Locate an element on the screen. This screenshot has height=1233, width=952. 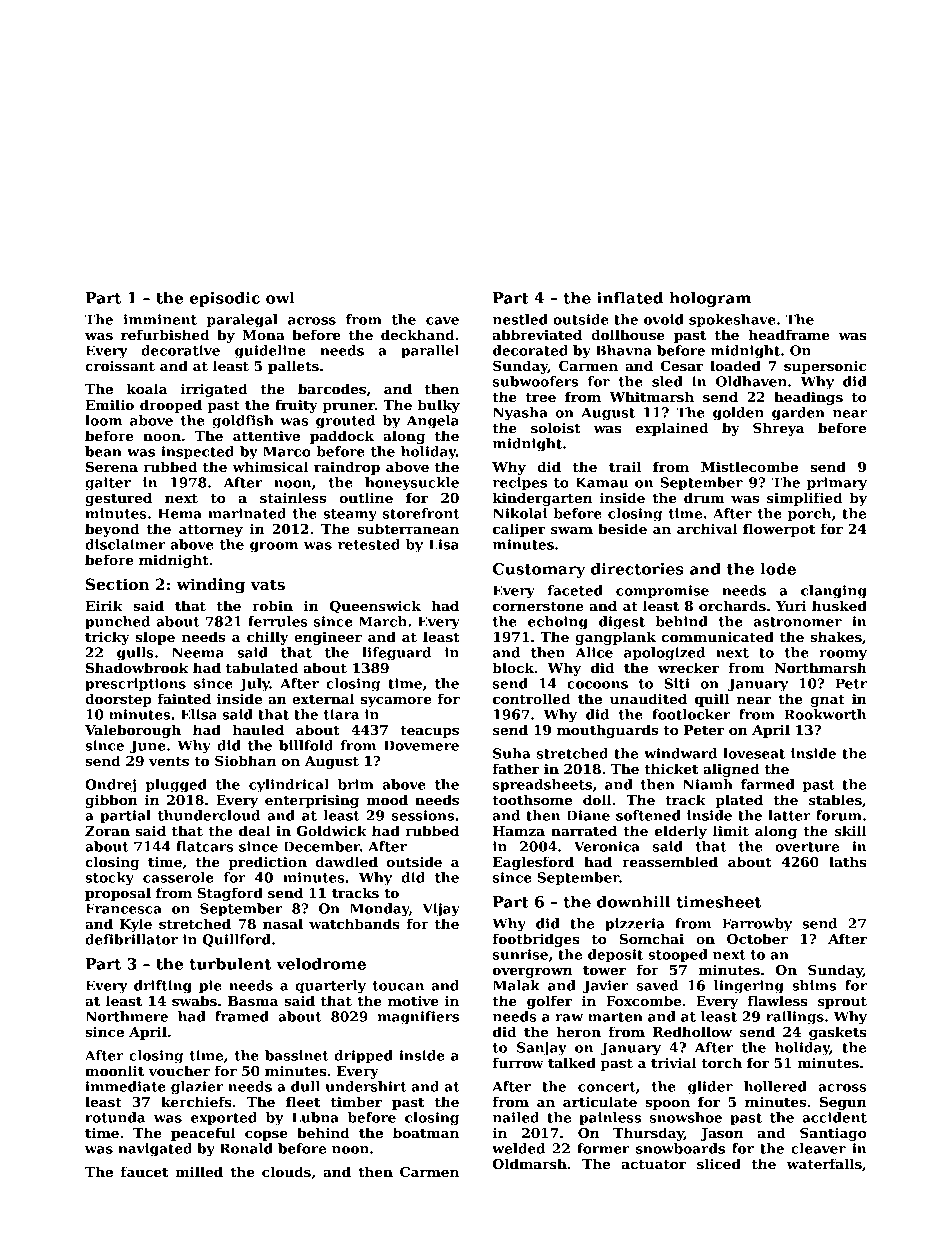
sycamore is located at coordinates (396, 702).
